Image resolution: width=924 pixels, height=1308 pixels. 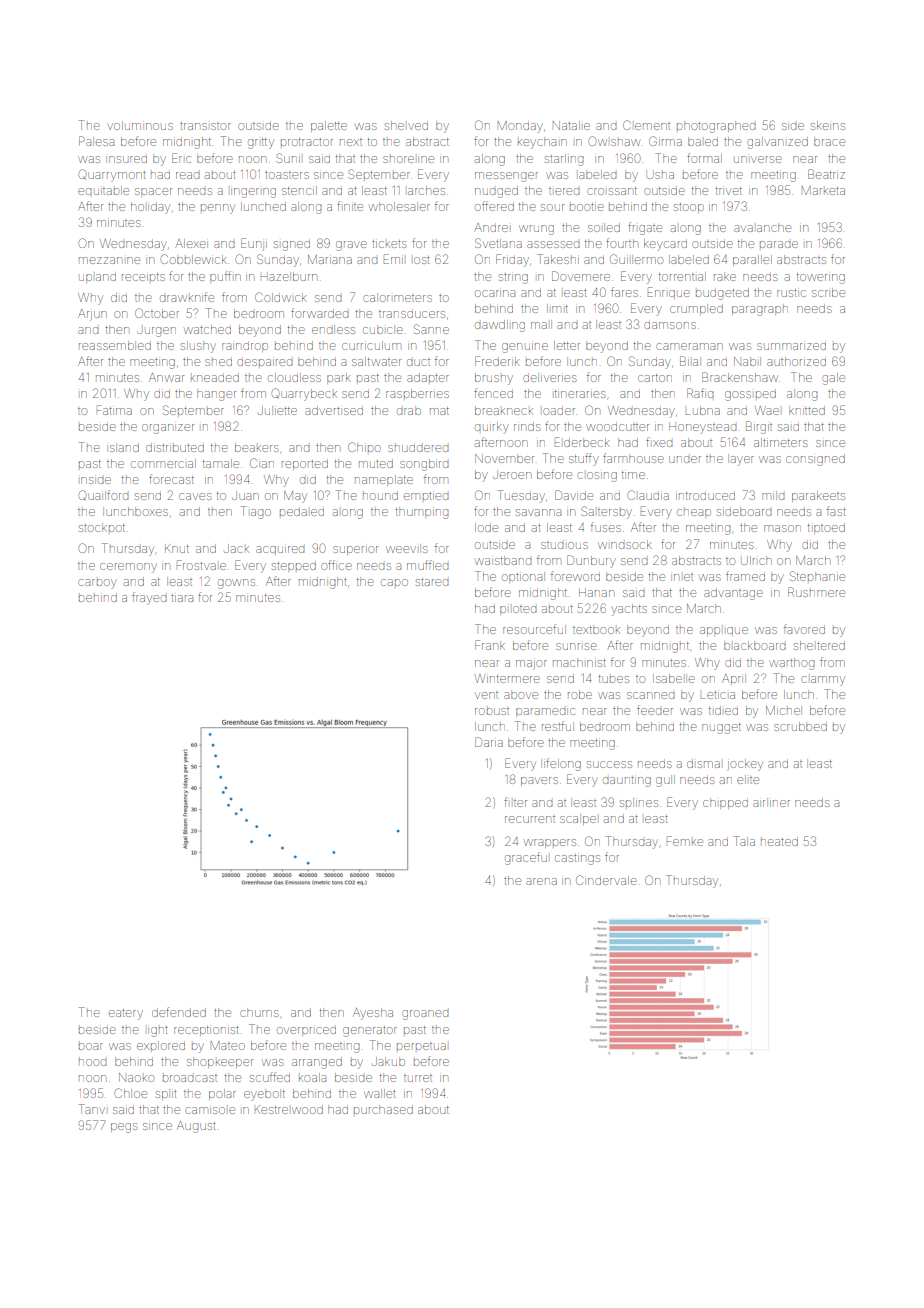 I want to click on sunrise, so click(x=576, y=646).
